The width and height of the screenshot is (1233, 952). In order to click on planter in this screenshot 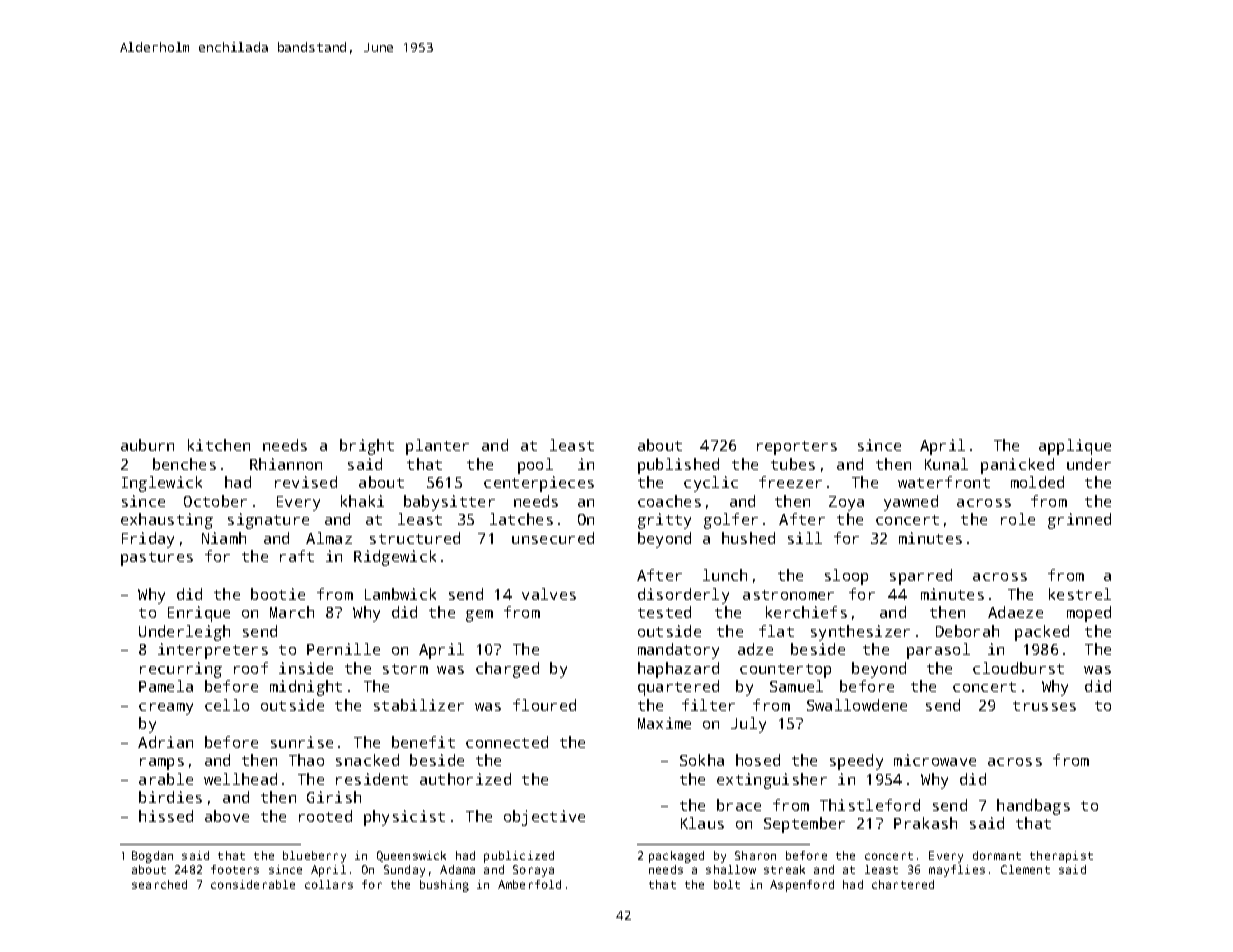, I will do `click(437, 447)`.
